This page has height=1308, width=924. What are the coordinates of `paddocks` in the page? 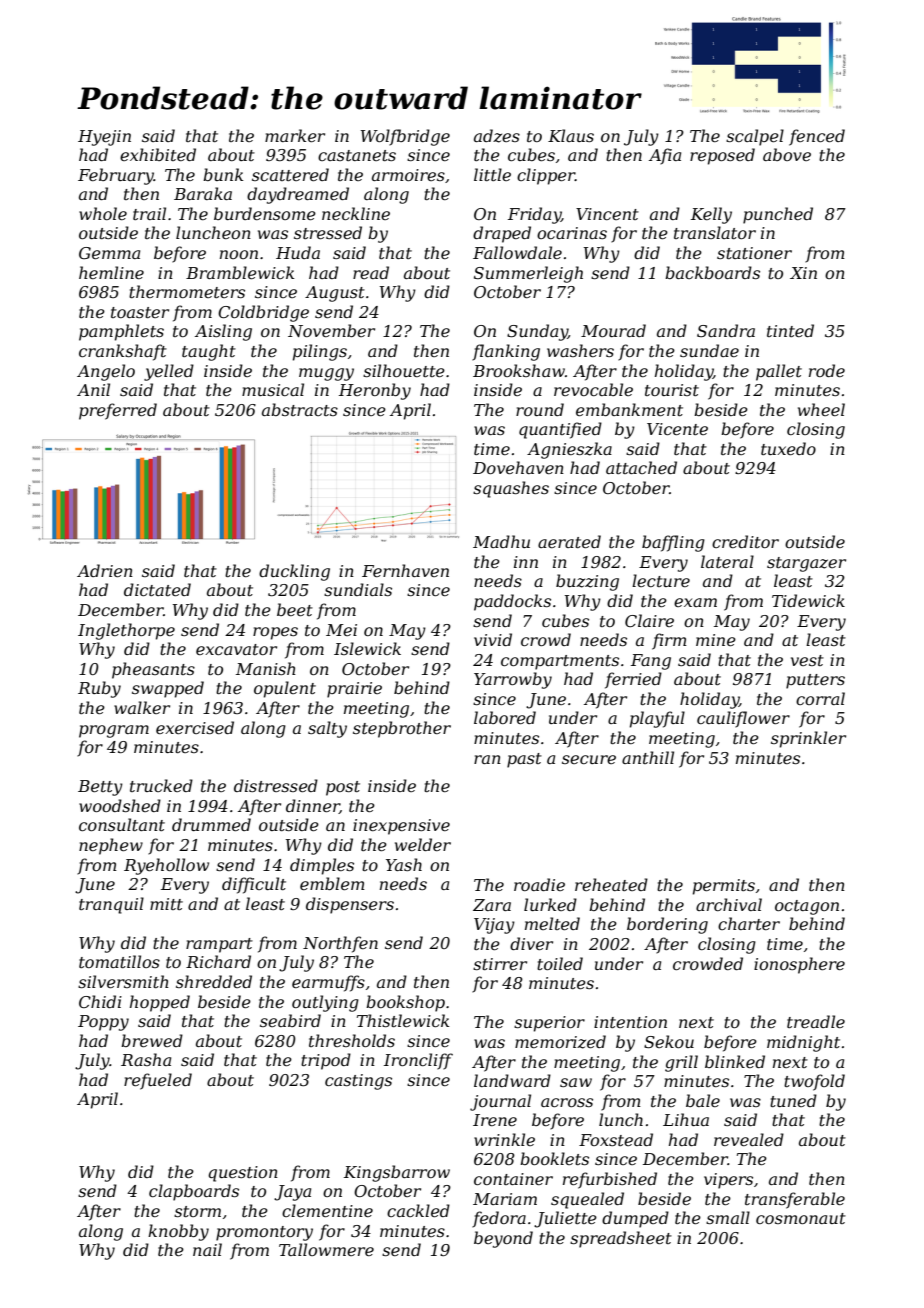 It's located at (512, 602).
